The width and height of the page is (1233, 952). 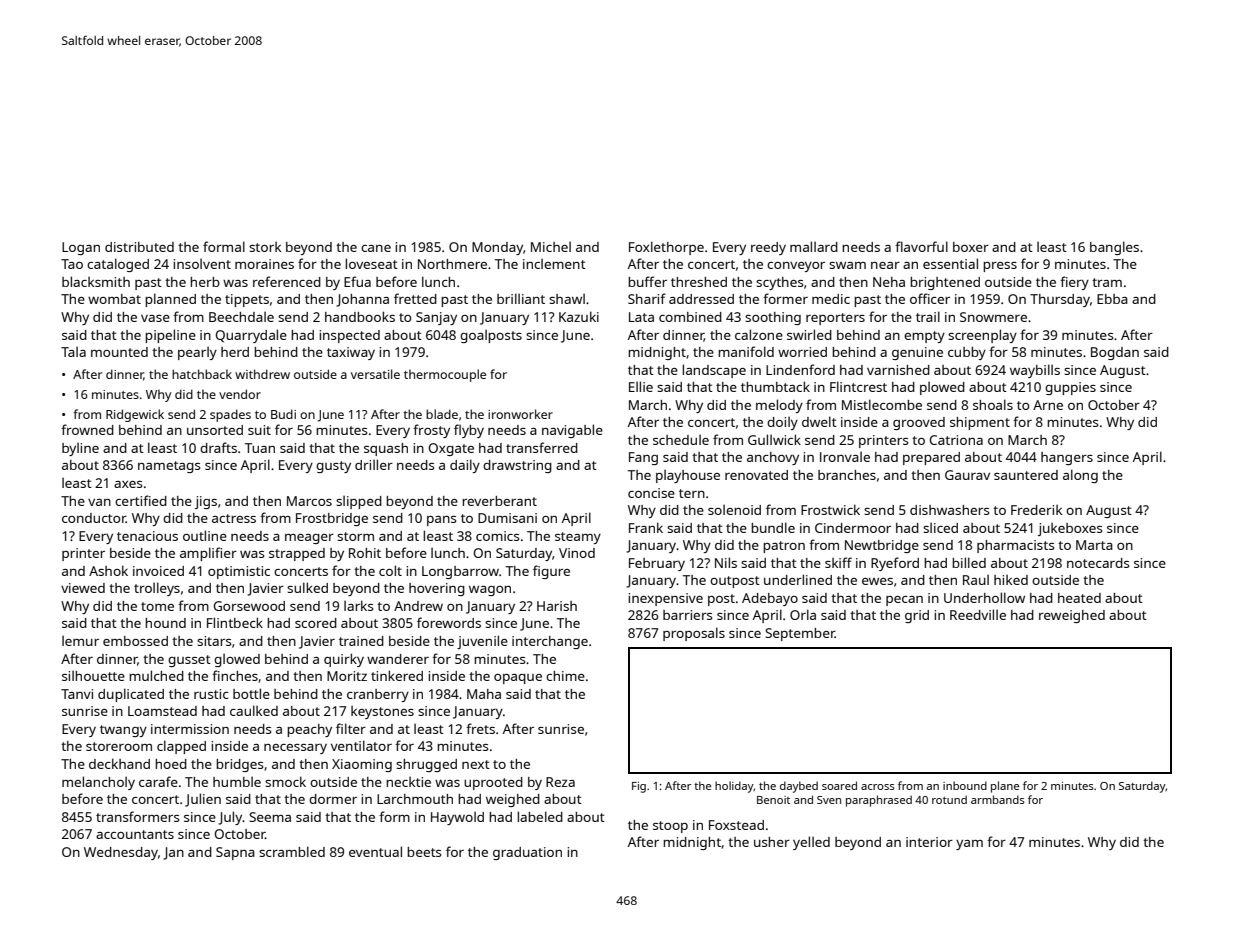 What do you see at coordinates (87, 429) in the page?
I see `frowned` at bounding box center [87, 429].
